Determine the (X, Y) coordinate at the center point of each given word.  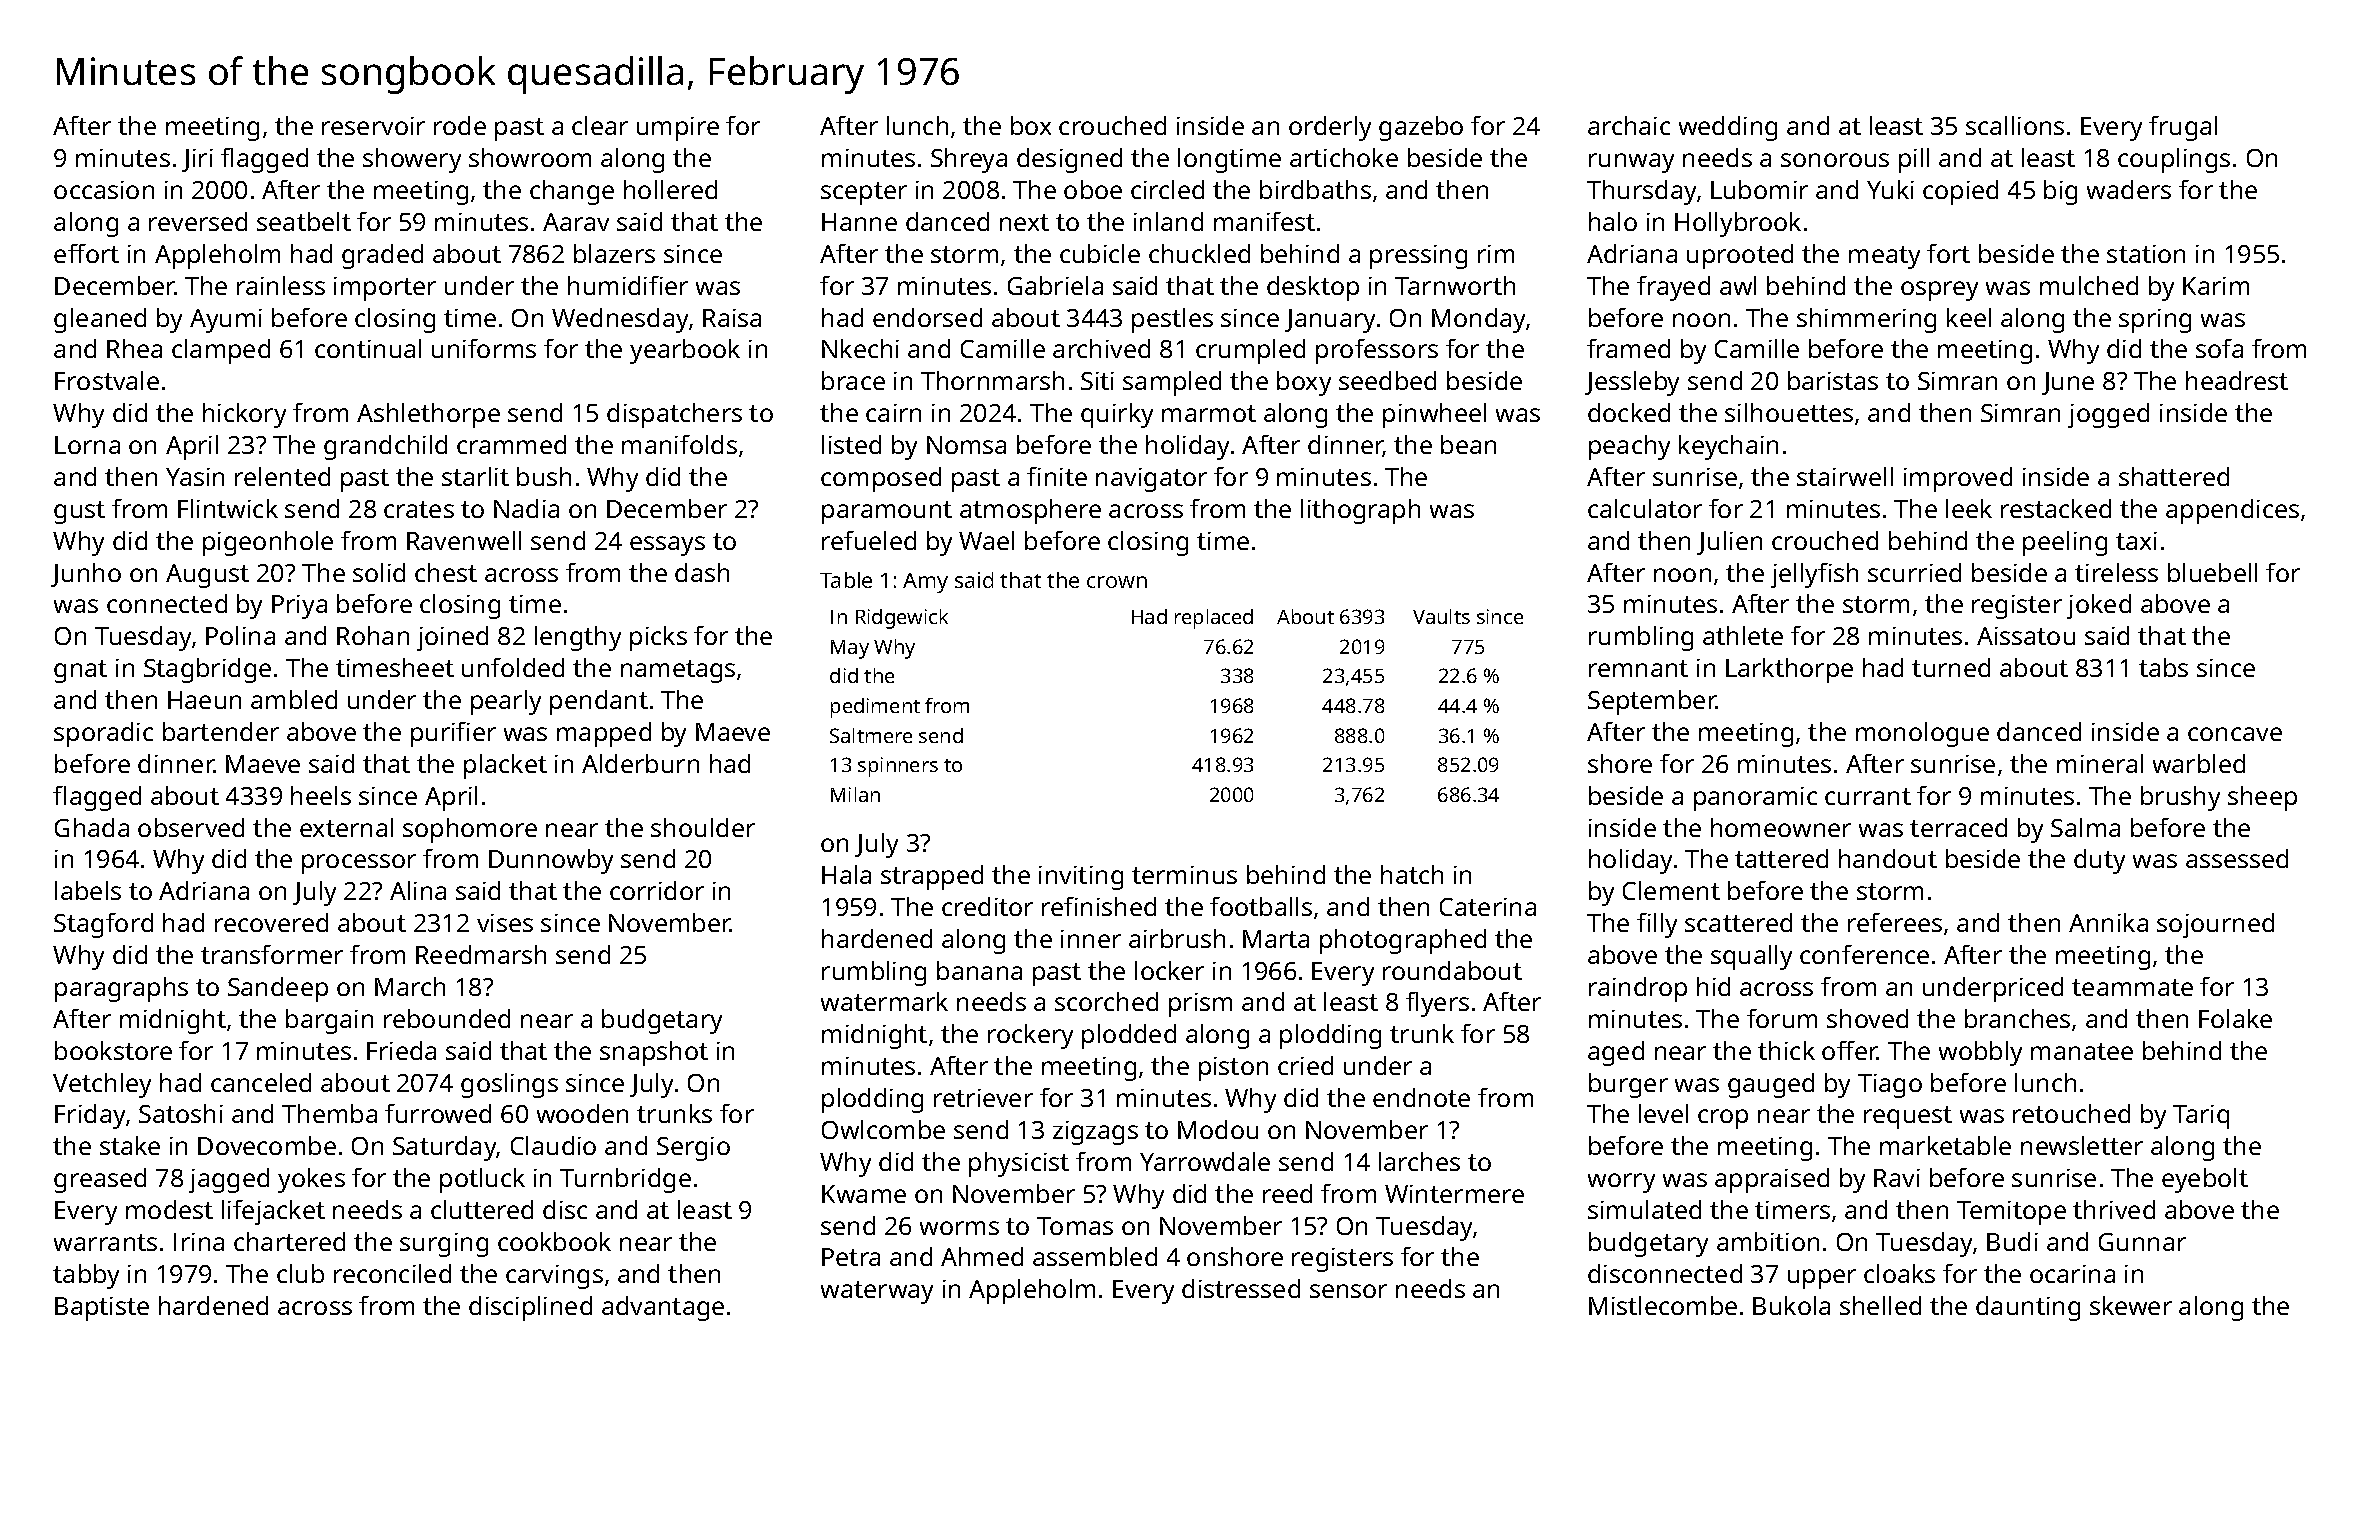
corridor (657, 890)
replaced (1214, 619)
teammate (2132, 987)
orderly (1330, 128)
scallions (2015, 125)
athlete (1743, 635)
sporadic (103, 734)
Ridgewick (902, 619)
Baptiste (102, 1309)
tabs (2163, 667)
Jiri (197, 160)
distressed (1241, 1288)
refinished (1099, 906)
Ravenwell (464, 540)
